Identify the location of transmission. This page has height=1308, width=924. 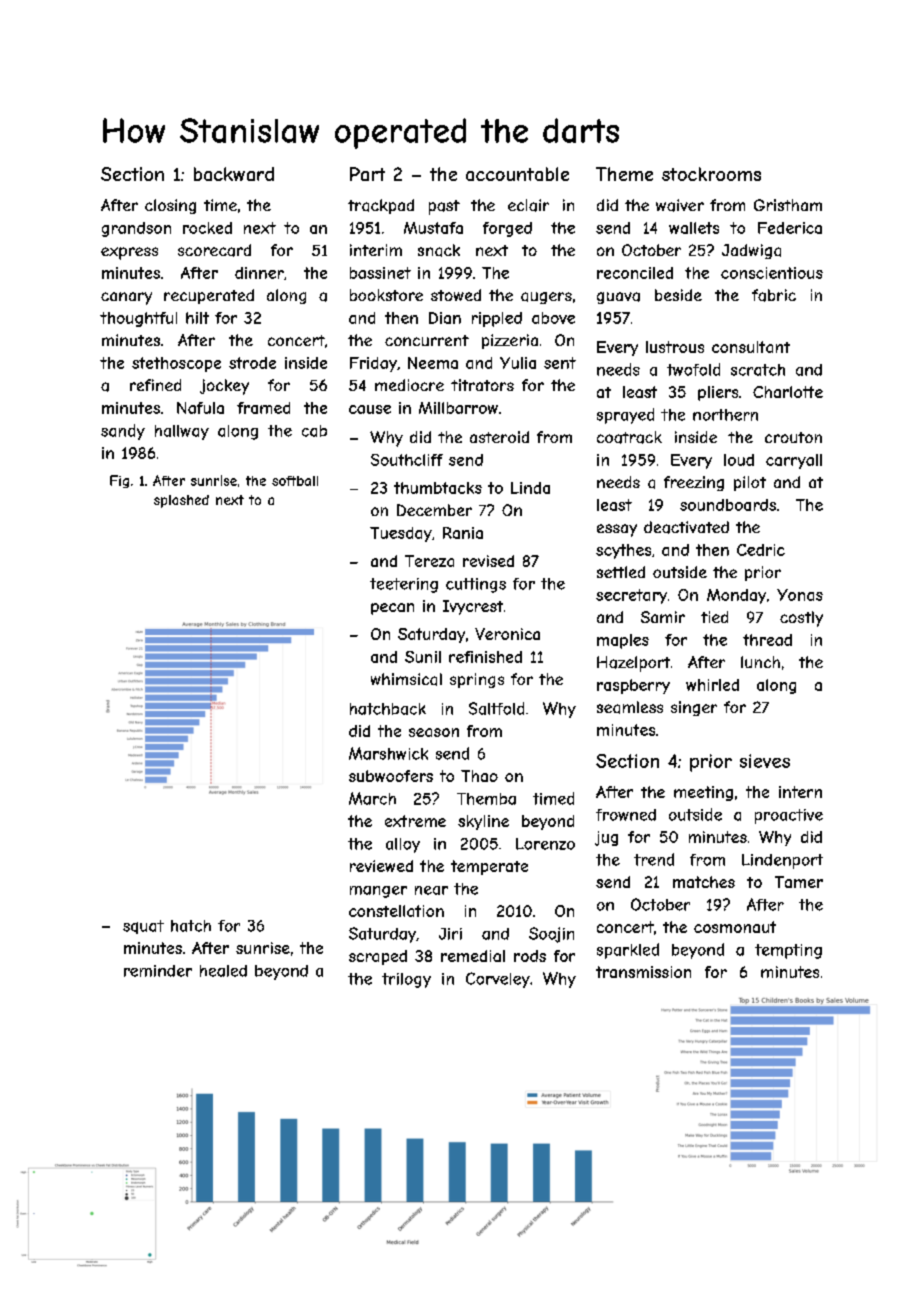
(643, 972).
